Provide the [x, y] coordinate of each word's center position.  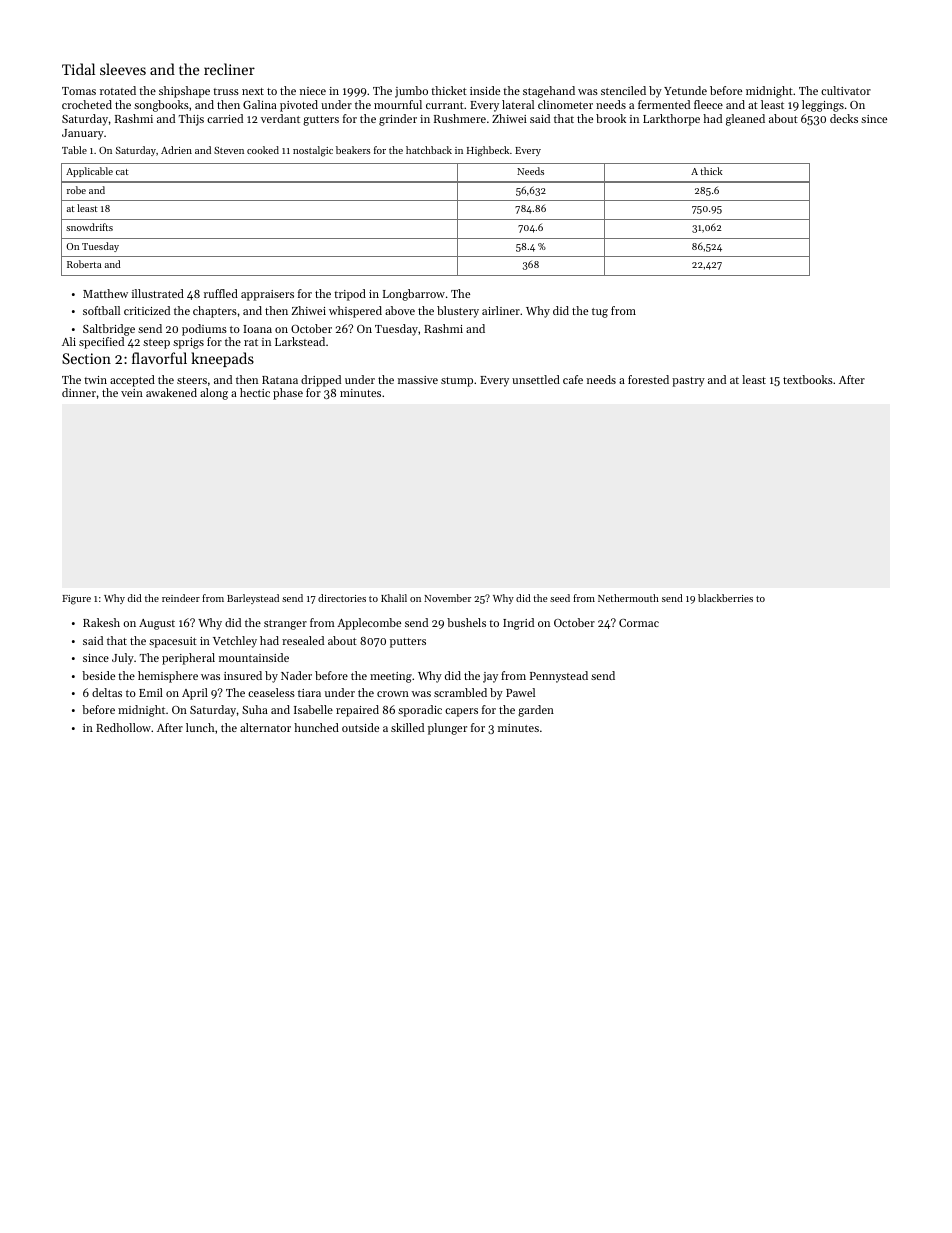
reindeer [181, 598]
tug [600, 313]
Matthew [105, 293]
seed [560, 598]
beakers [353, 150]
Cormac [639, 623]
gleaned [745, 120]
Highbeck [488, 151]
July [123, 659]
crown [393, 694]
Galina [260, 104]
